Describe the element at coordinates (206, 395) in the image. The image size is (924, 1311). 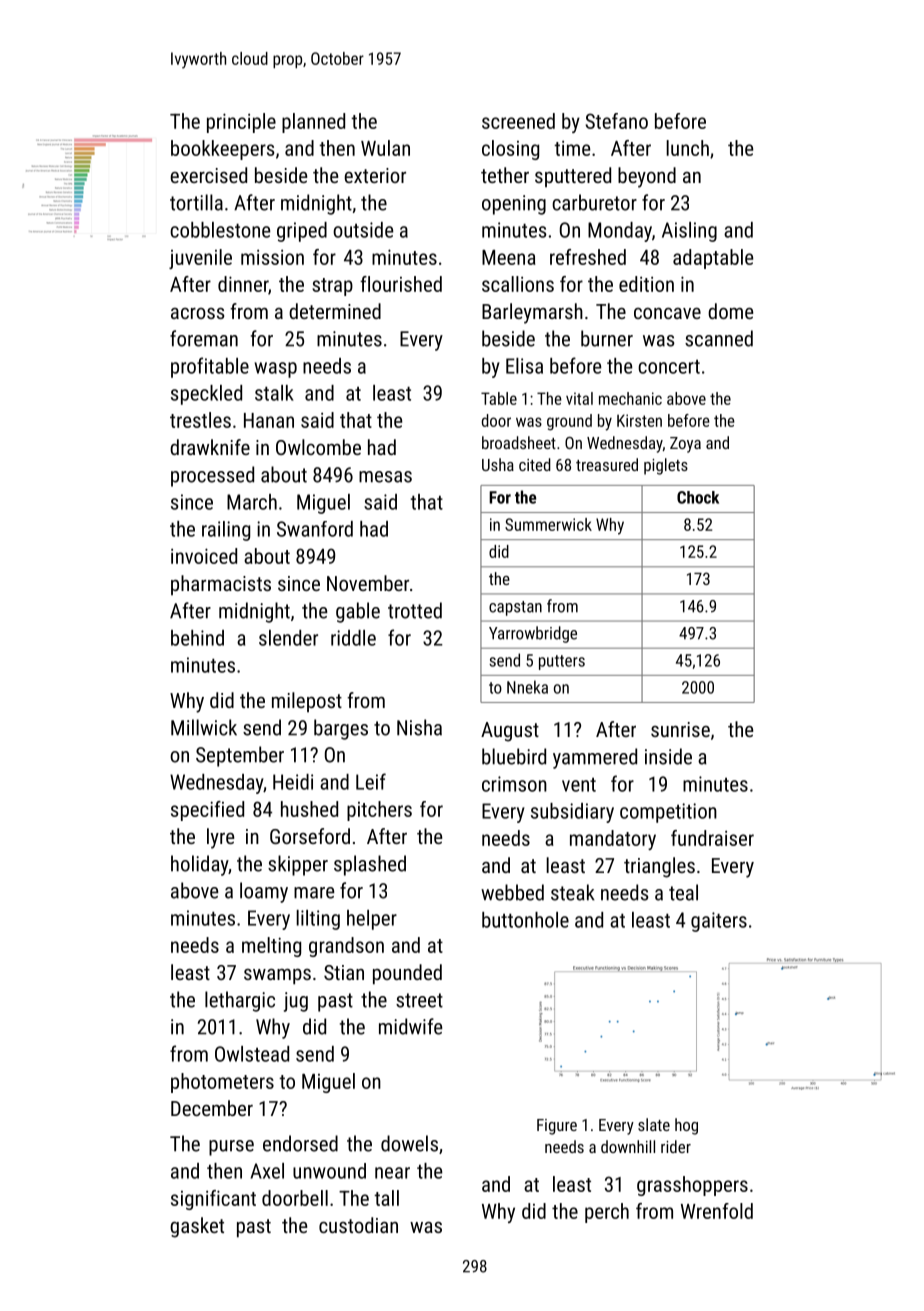
I see `speckled` at that location.
